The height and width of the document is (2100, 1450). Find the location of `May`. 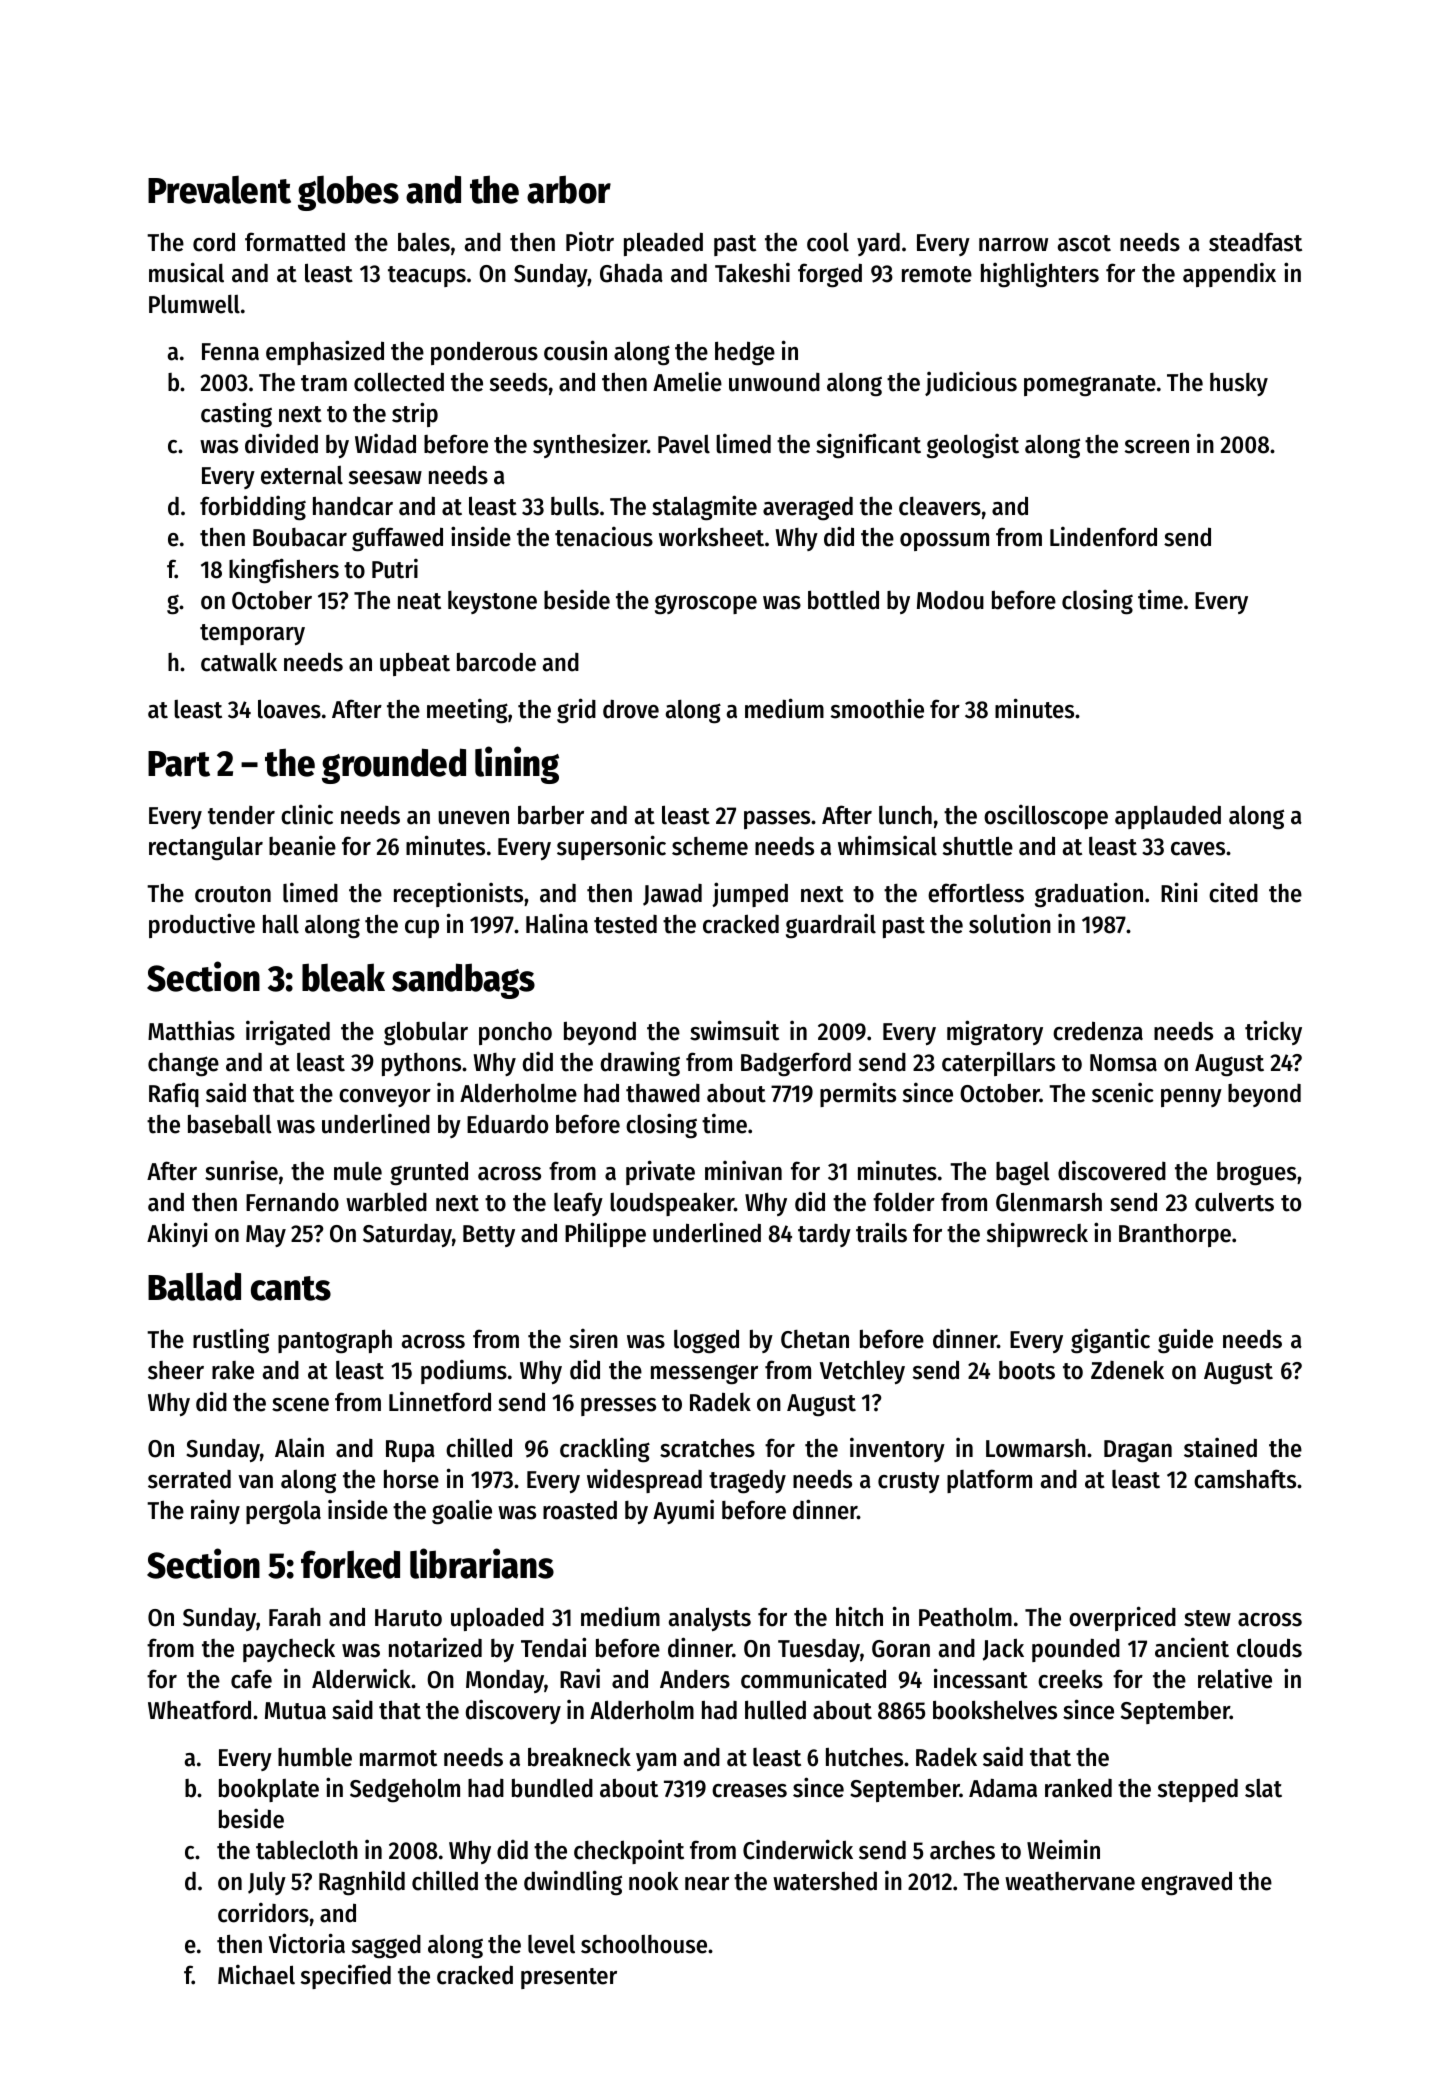

May is located at coordinates (266, 1236).
